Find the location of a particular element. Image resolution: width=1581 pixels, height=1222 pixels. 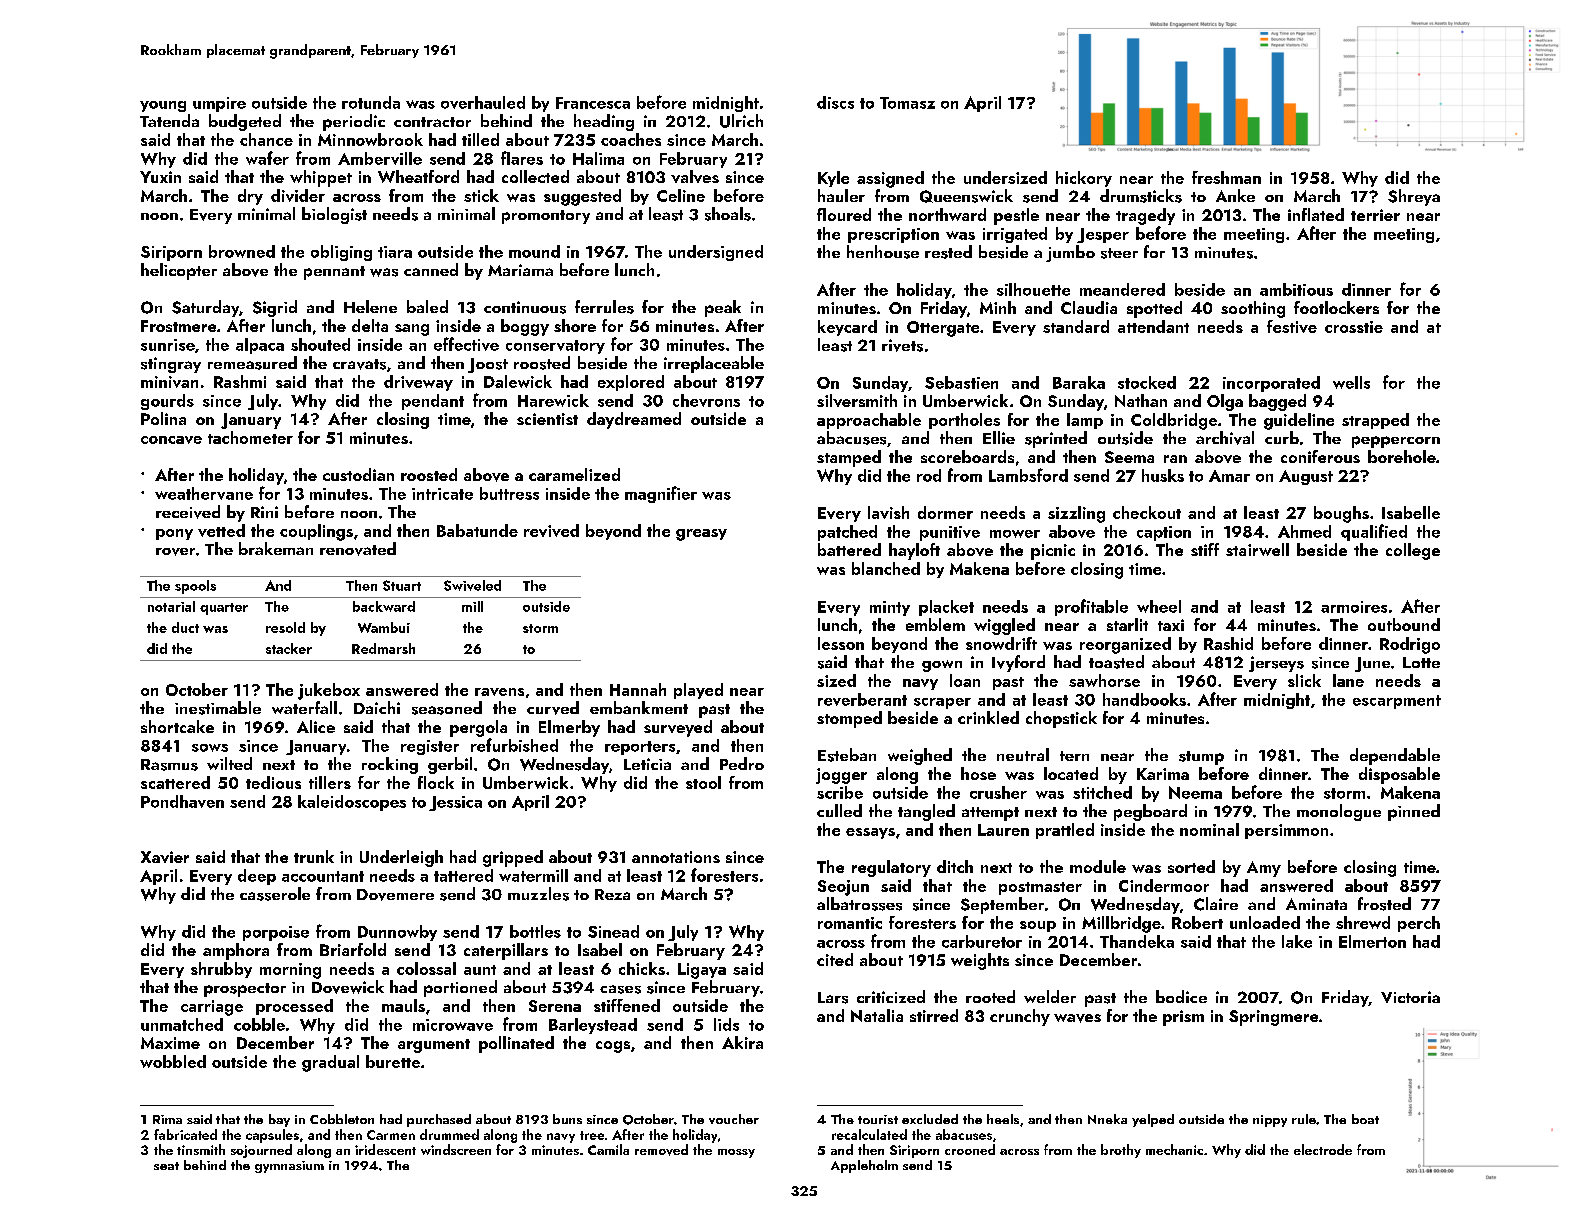

Shreya is located at coordinates (1414, 197).
